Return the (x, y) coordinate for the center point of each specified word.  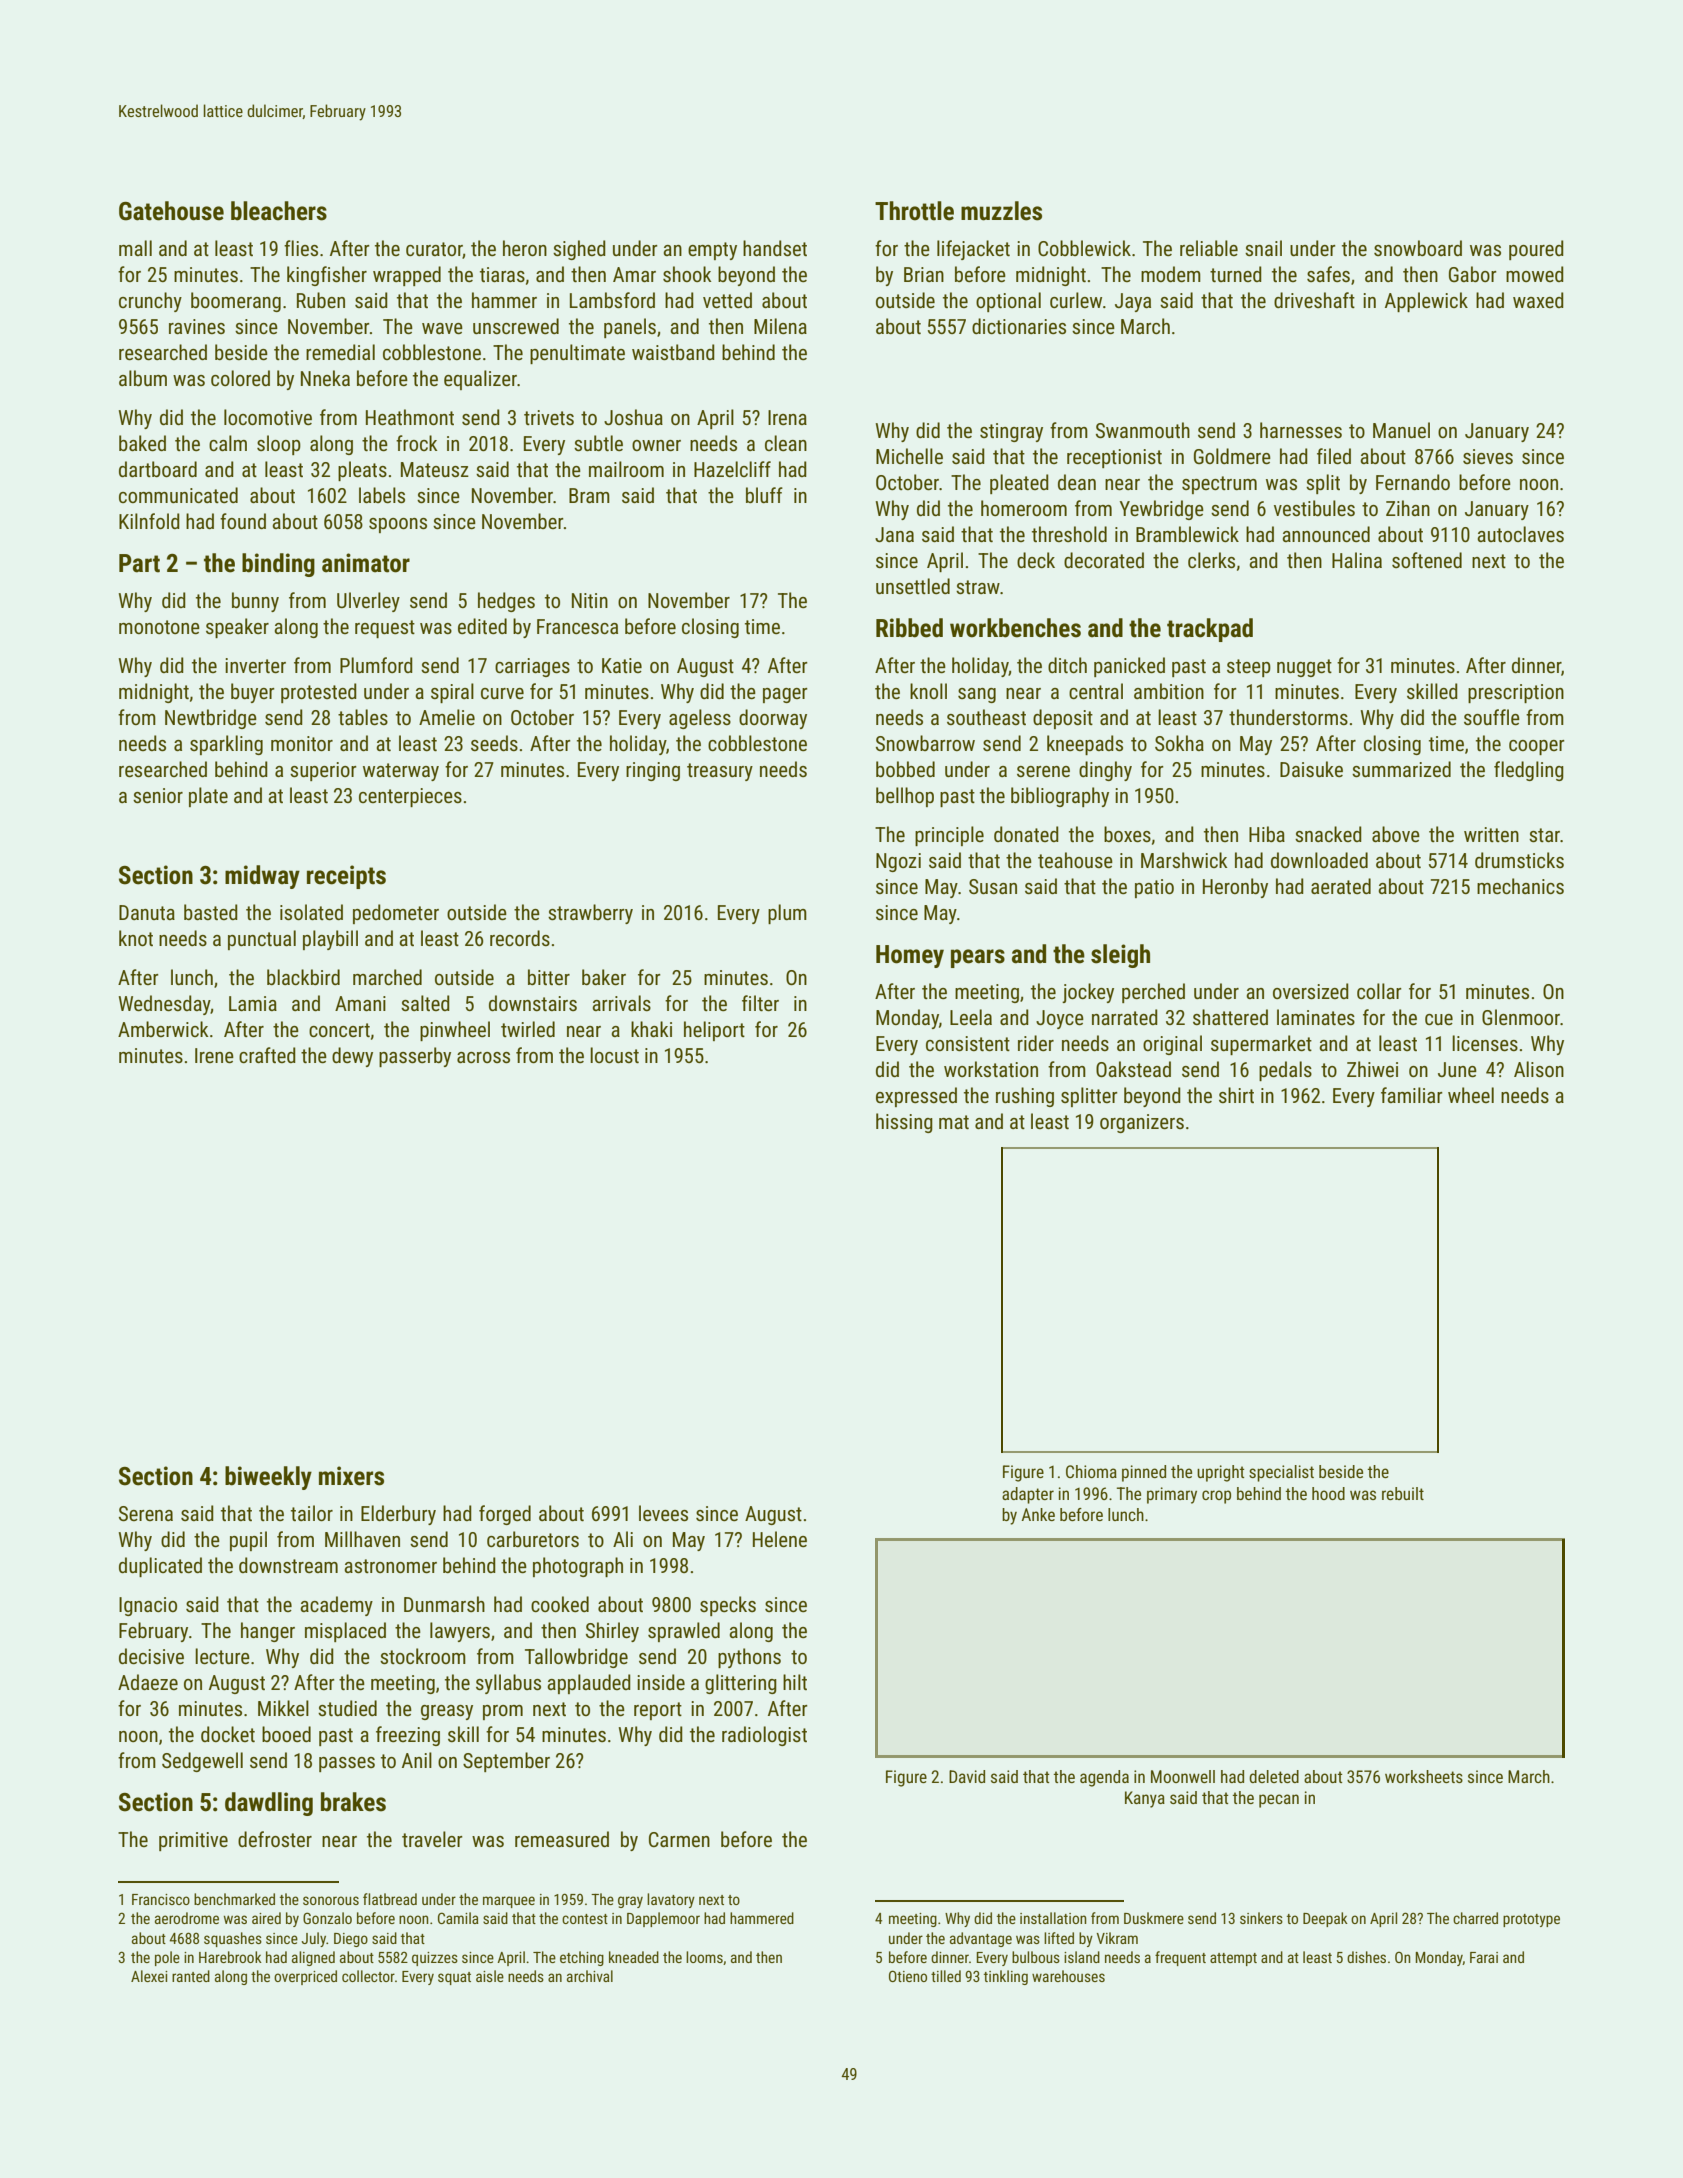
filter (760, 1003)
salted (425, 1003)
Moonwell (1183, 1776)
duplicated (160, 1567)
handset (775, 248)
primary (1172, 1495)
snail (1263, 248)
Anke (1038, 1514)
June (1457, 1069)
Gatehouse (171, 211)
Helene (780, 1539)
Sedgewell (202, 1762)
